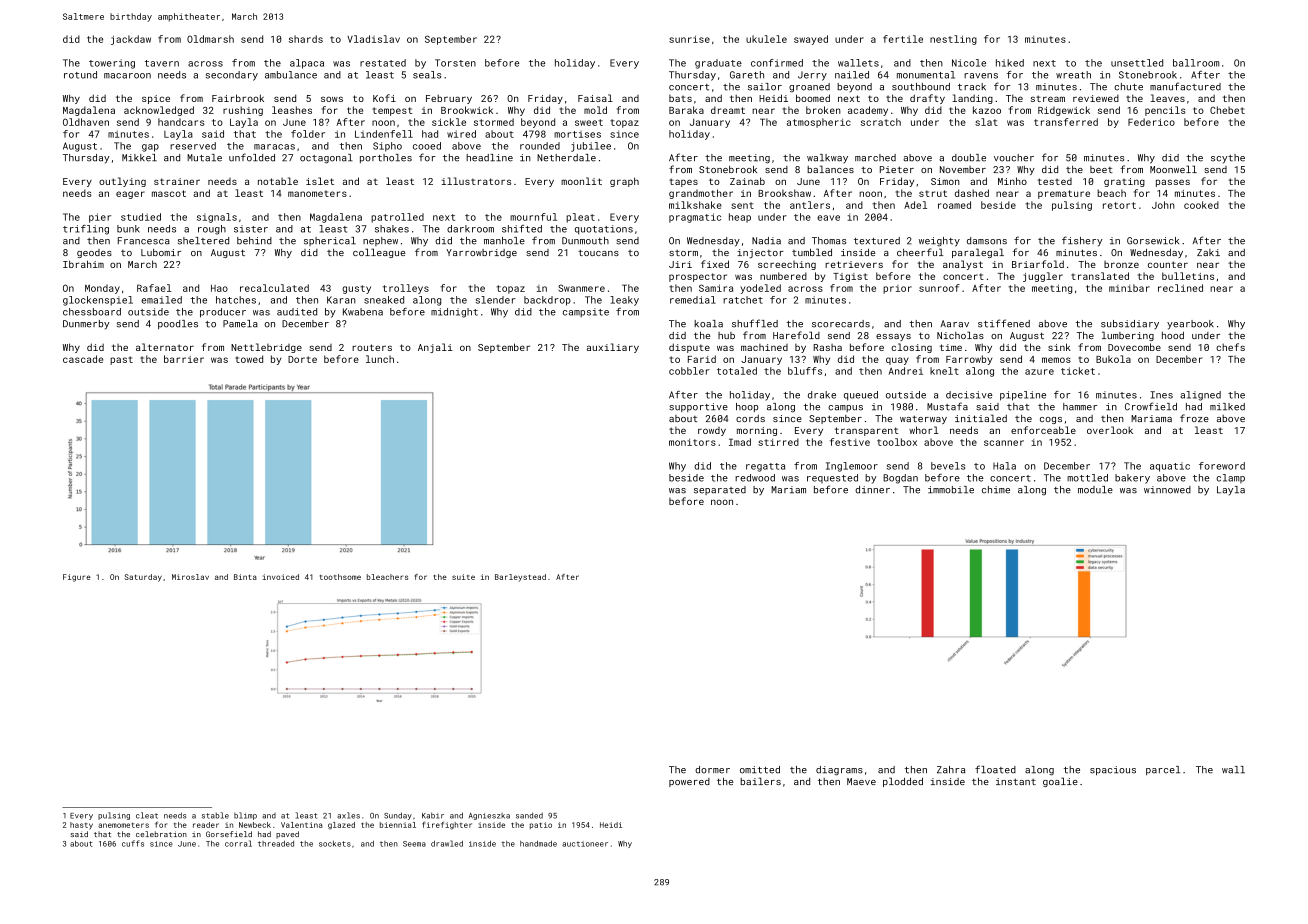 Image resolution: width=1308 pixels, height=924 pixels. What do you see at coordinates (1227, 110) in the image?
I see `Chebet` at bounding box center [1227, 110].
